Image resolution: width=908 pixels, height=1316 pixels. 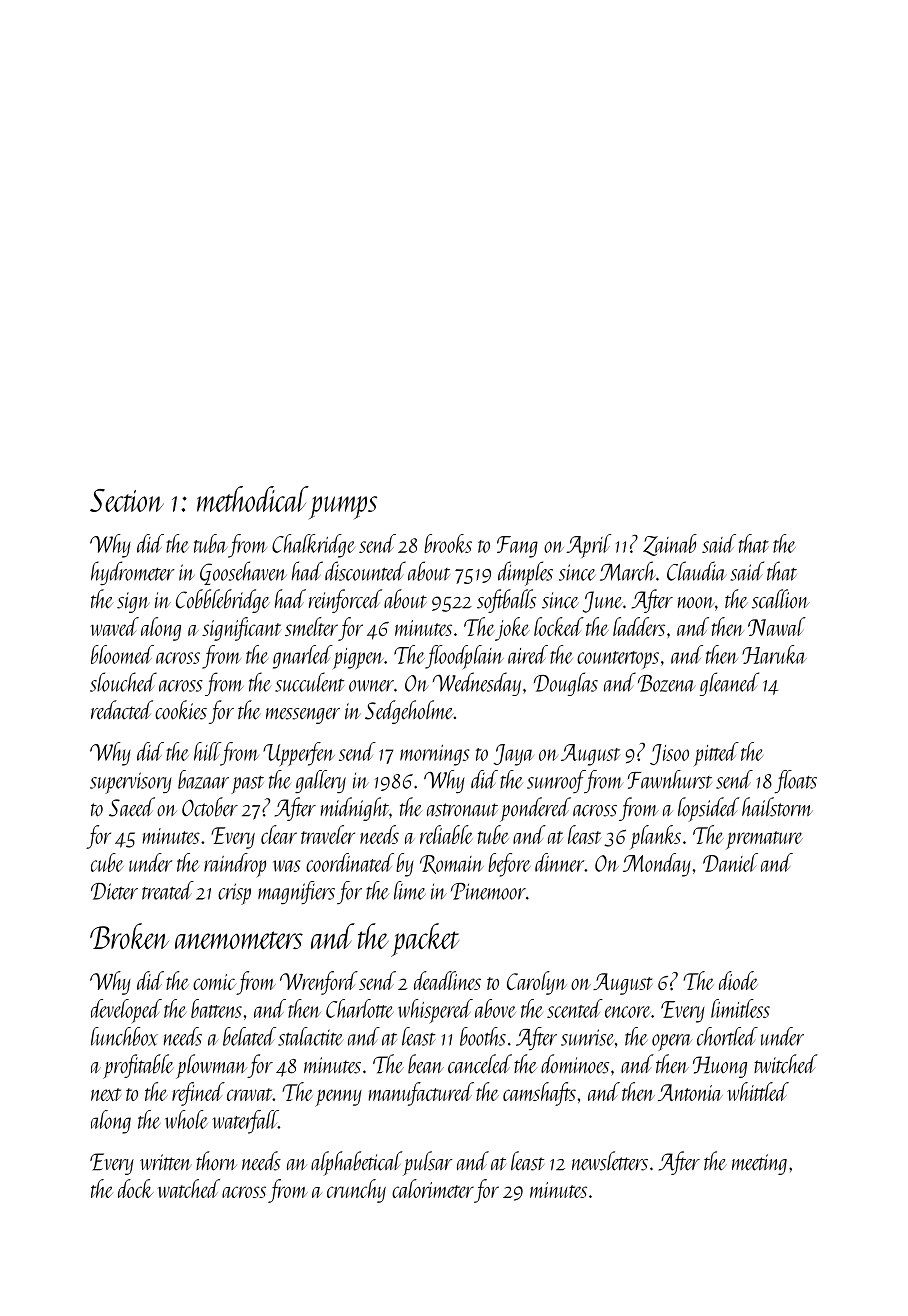 I want to click on deadlines, so click(x=447, y=980).
